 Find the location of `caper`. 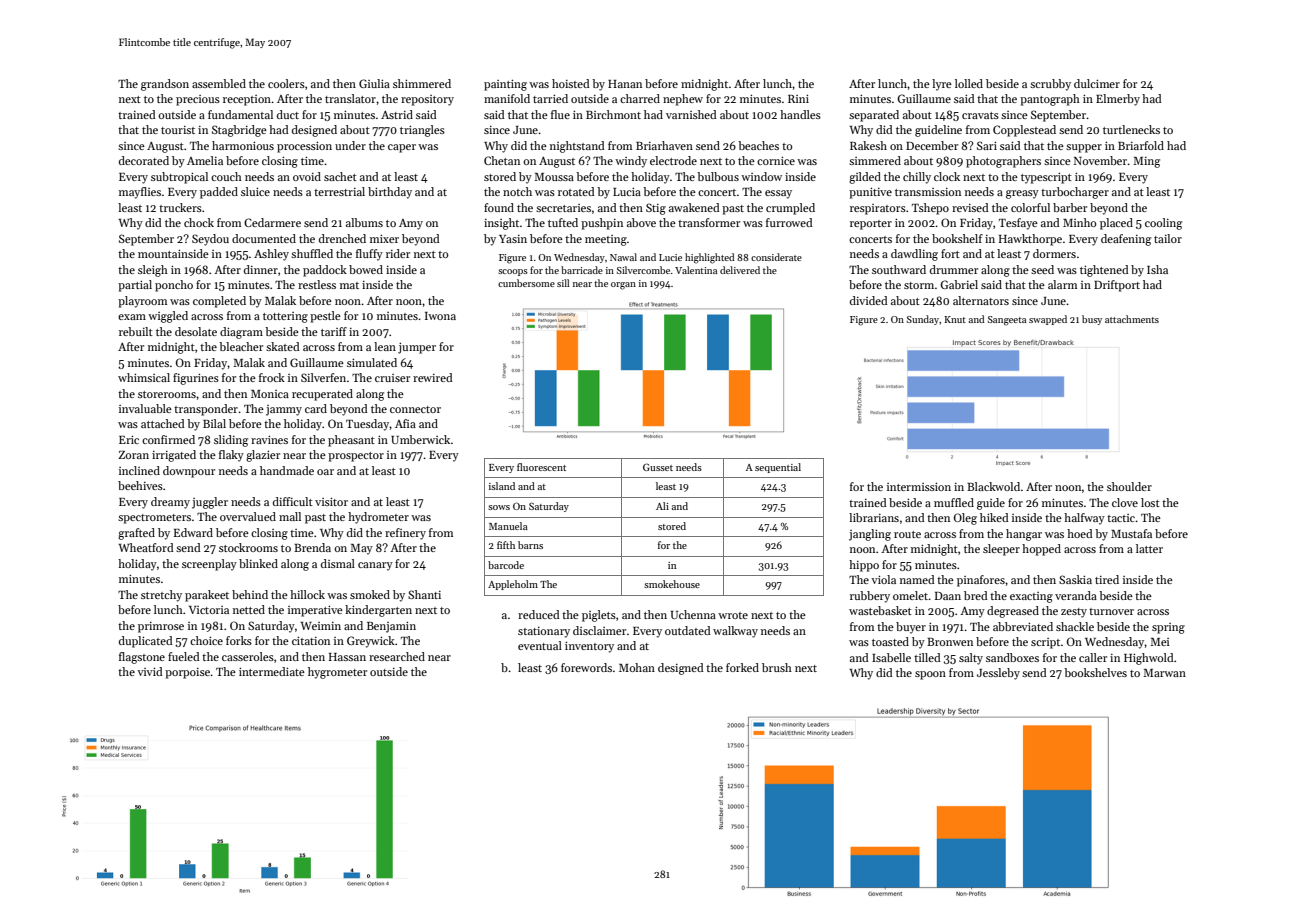

caper is located at coordinates (402, 148).
